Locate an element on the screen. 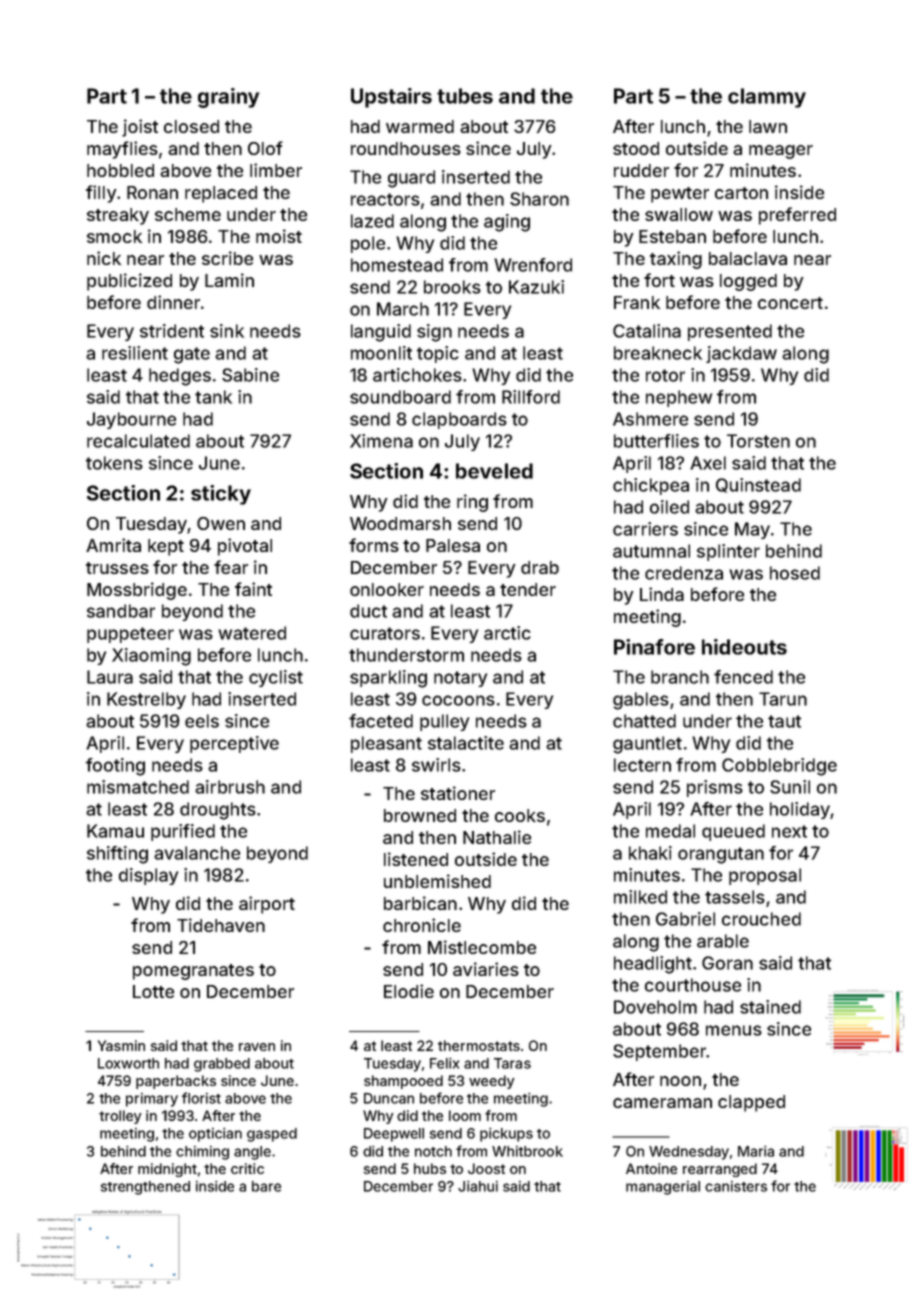  balaclava is located at coordinates (748, 258).
